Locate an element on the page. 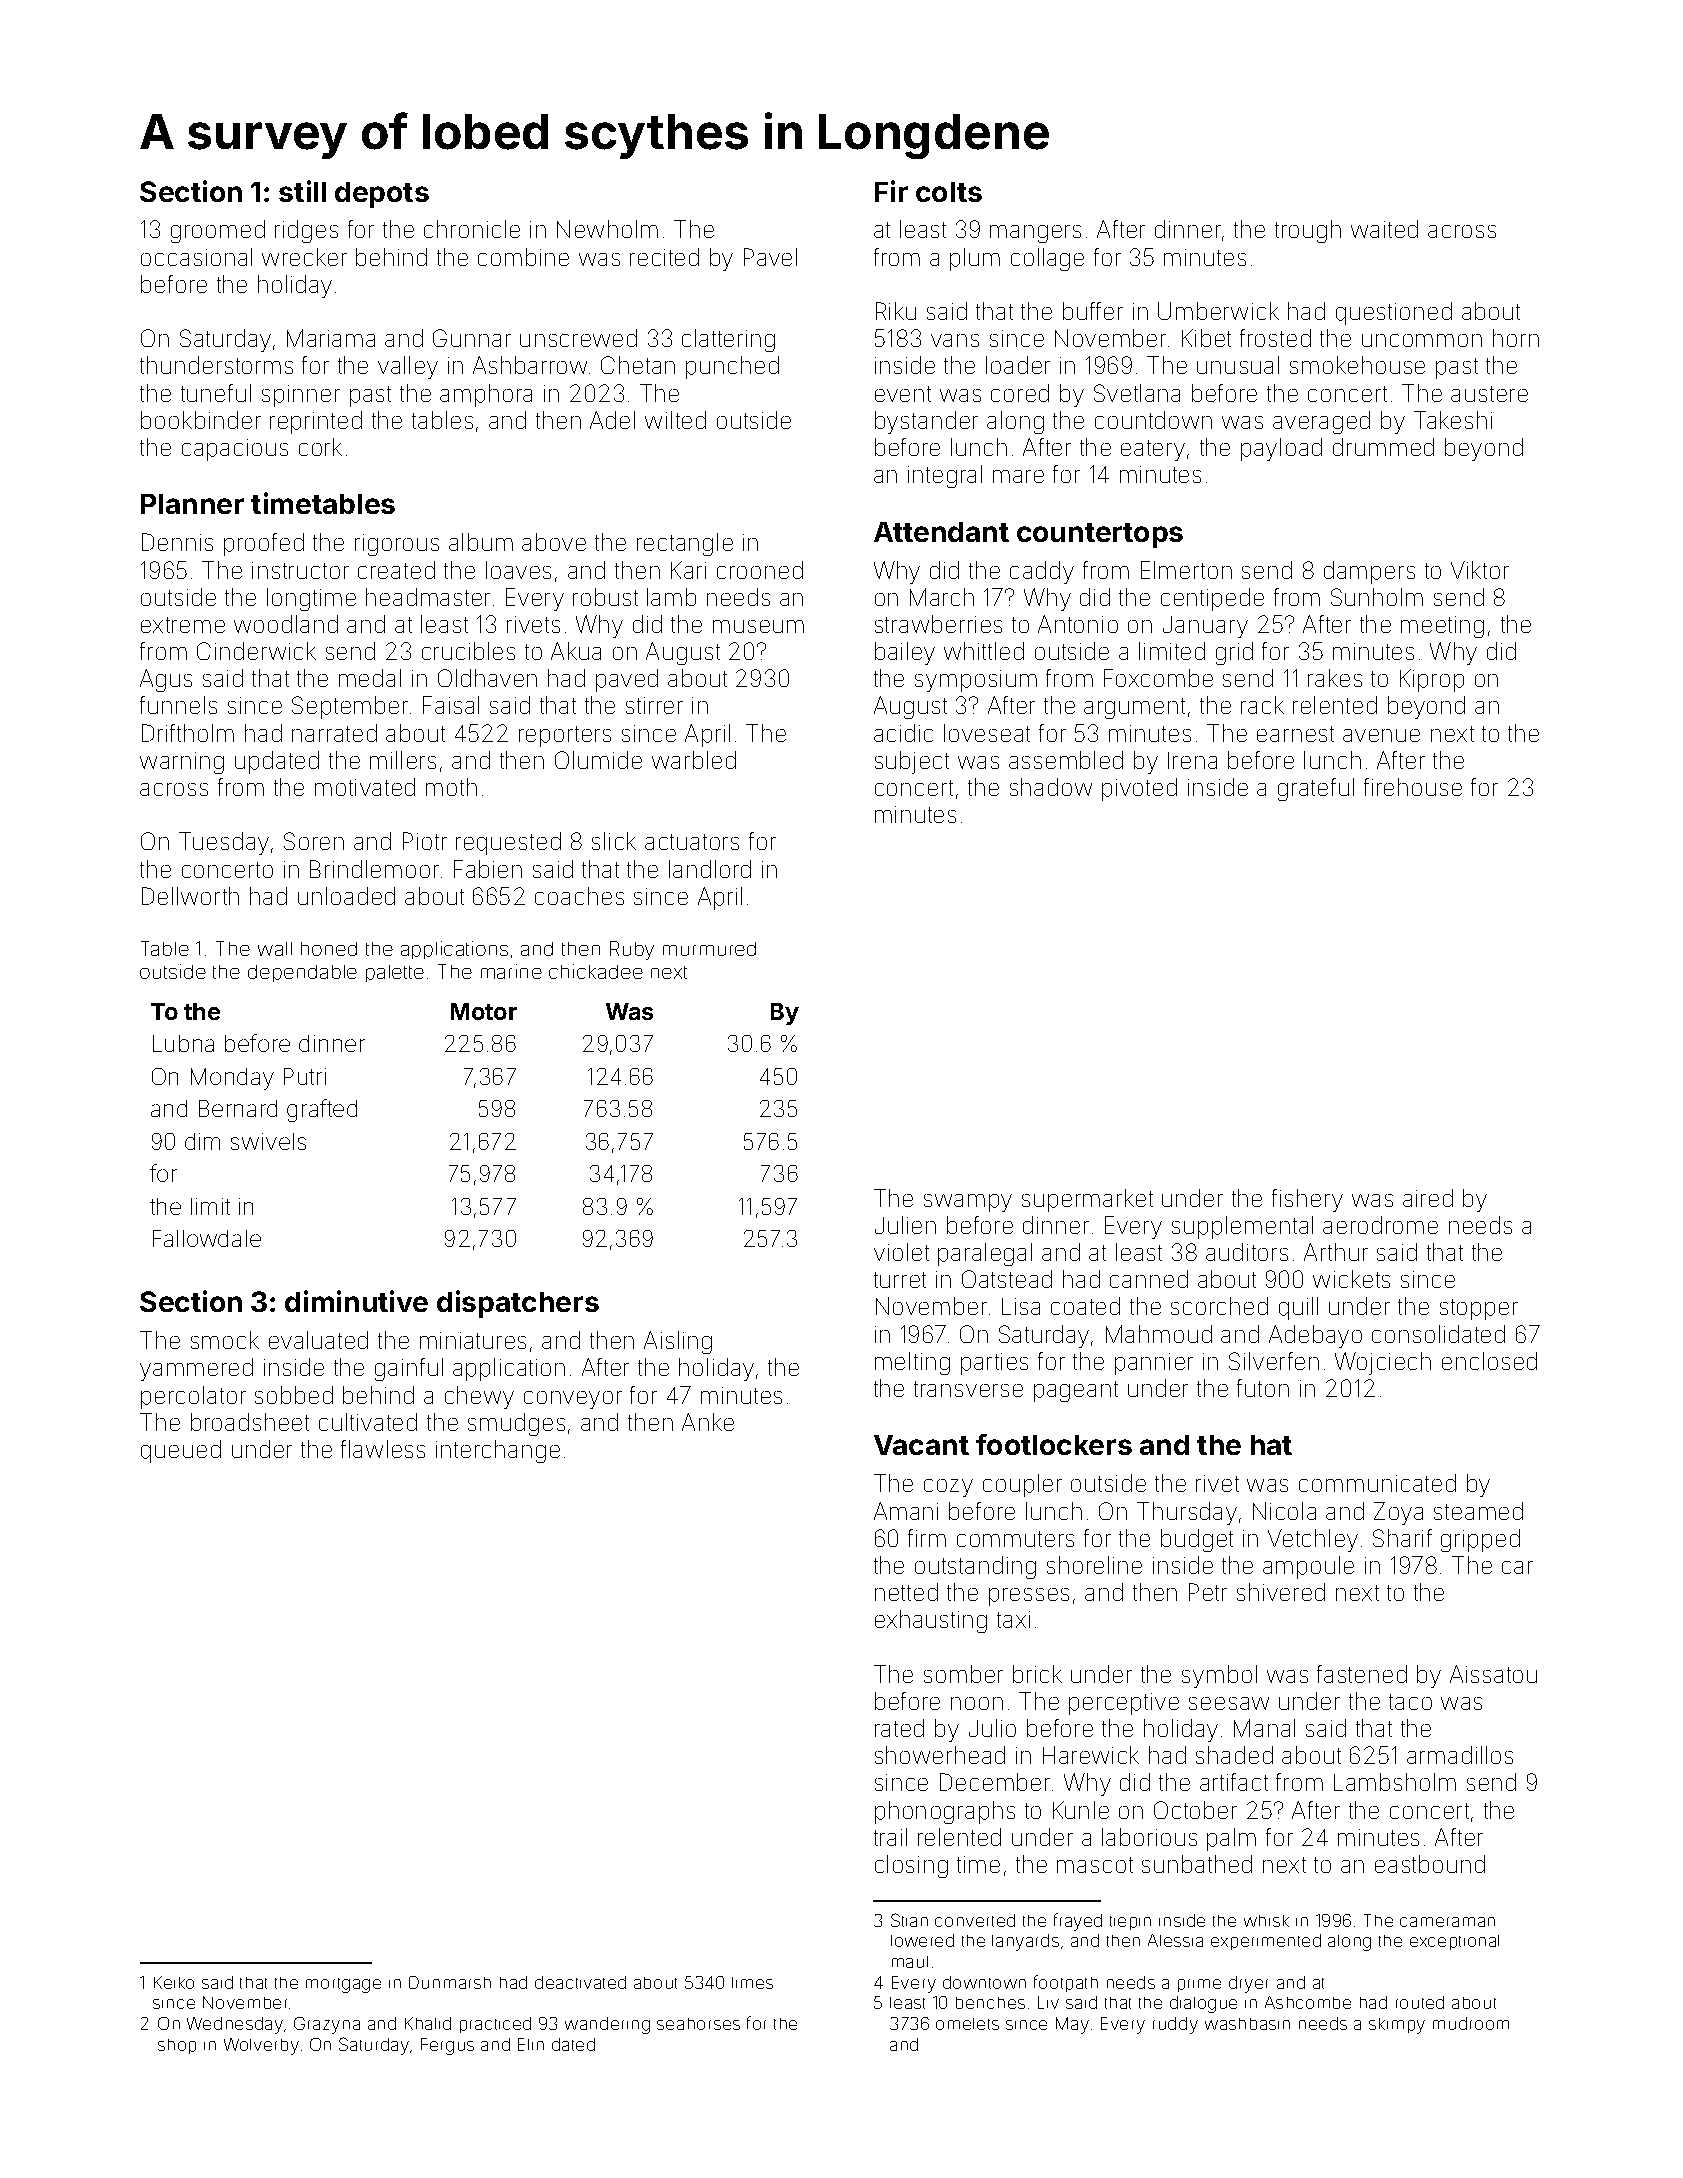 This image has height=2178, width=1683. steamed is located at coordinates (1478, 1511).
